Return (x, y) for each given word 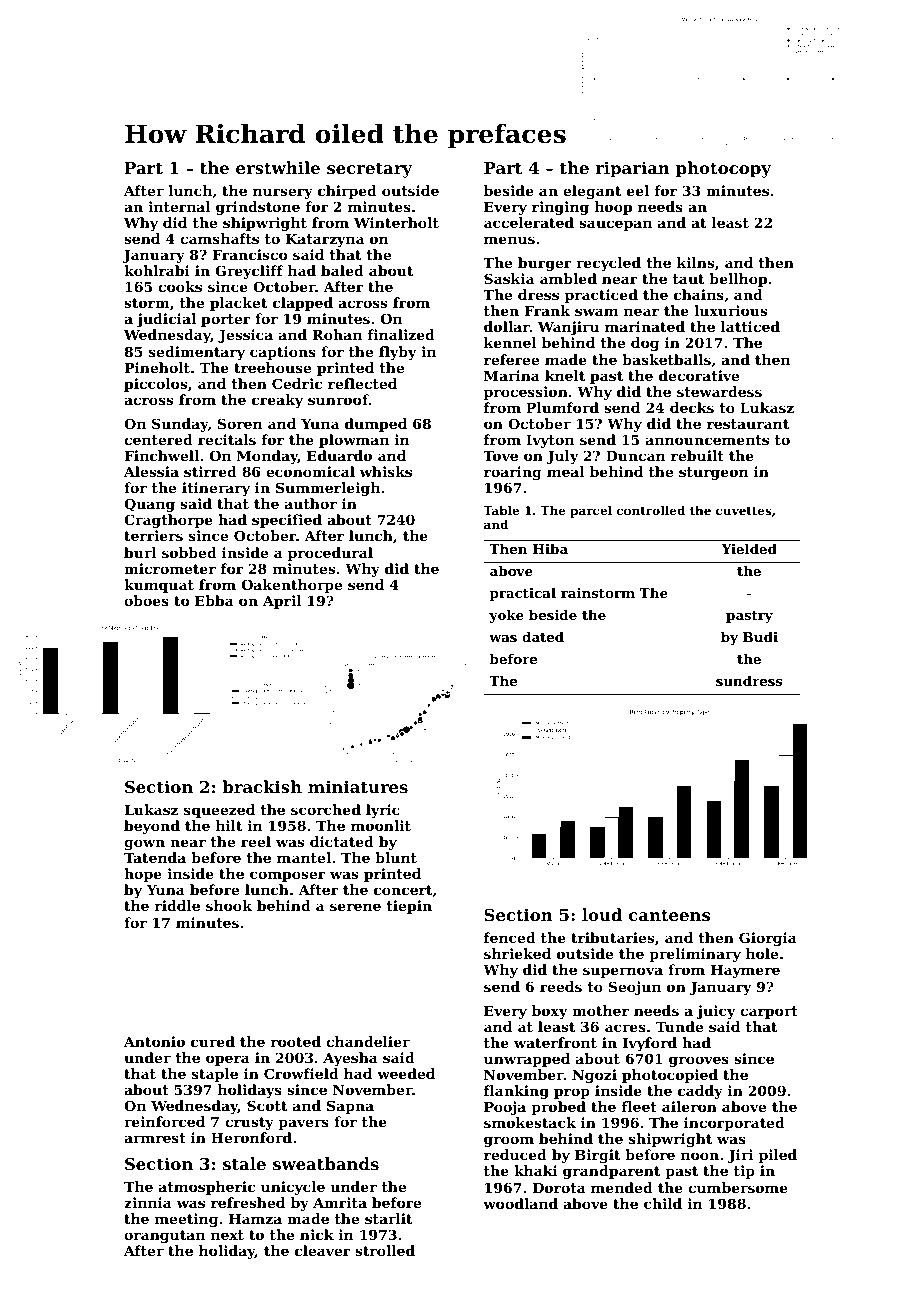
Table (501, 510)
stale (244, 1163)
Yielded (749, 549)
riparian (633, 169)
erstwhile (278, 167)
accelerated (529, 222)
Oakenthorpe (292, 586)
